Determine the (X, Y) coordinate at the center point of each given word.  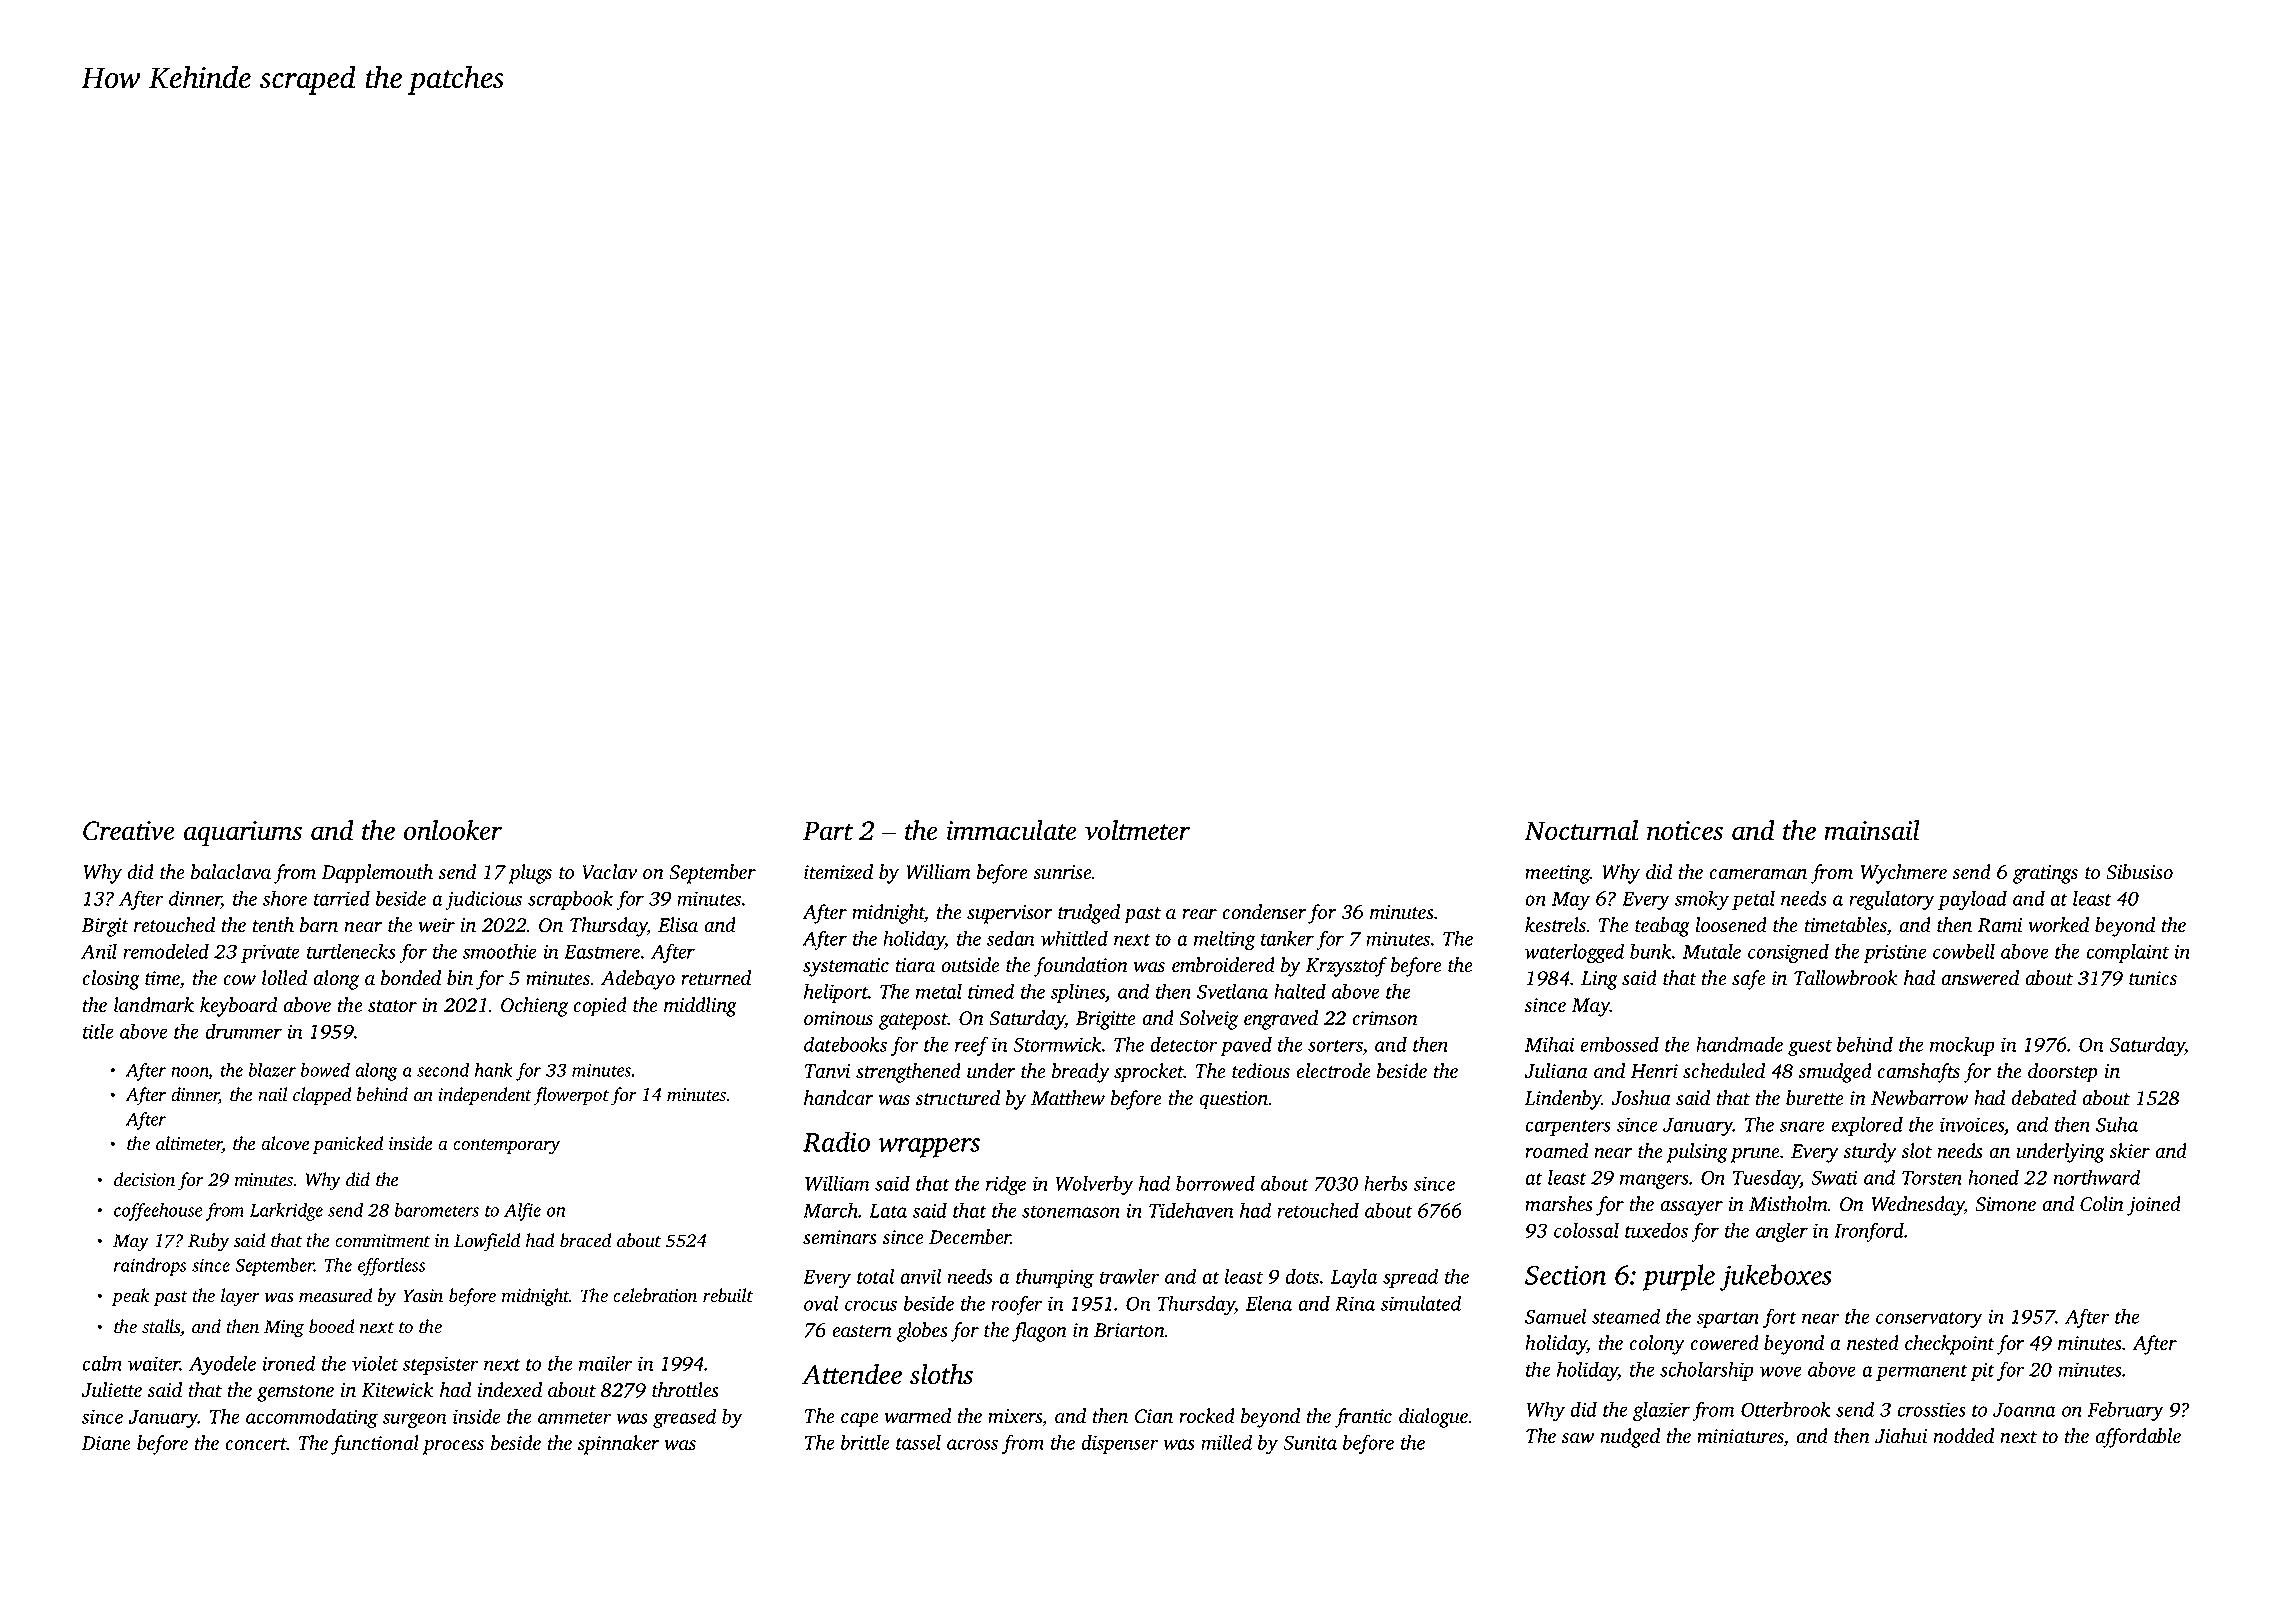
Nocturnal (1581, 830)
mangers (1654, 1181)
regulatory (1892, 900)
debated (2043, 1098)
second (443, 1070)
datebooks (845, 1044)
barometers (437, 1210)
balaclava (231, 872)
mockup (1962, 1046)
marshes (1559, 1204)
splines (1078, 993)
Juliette (111, 1390)
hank (494, 1070)
